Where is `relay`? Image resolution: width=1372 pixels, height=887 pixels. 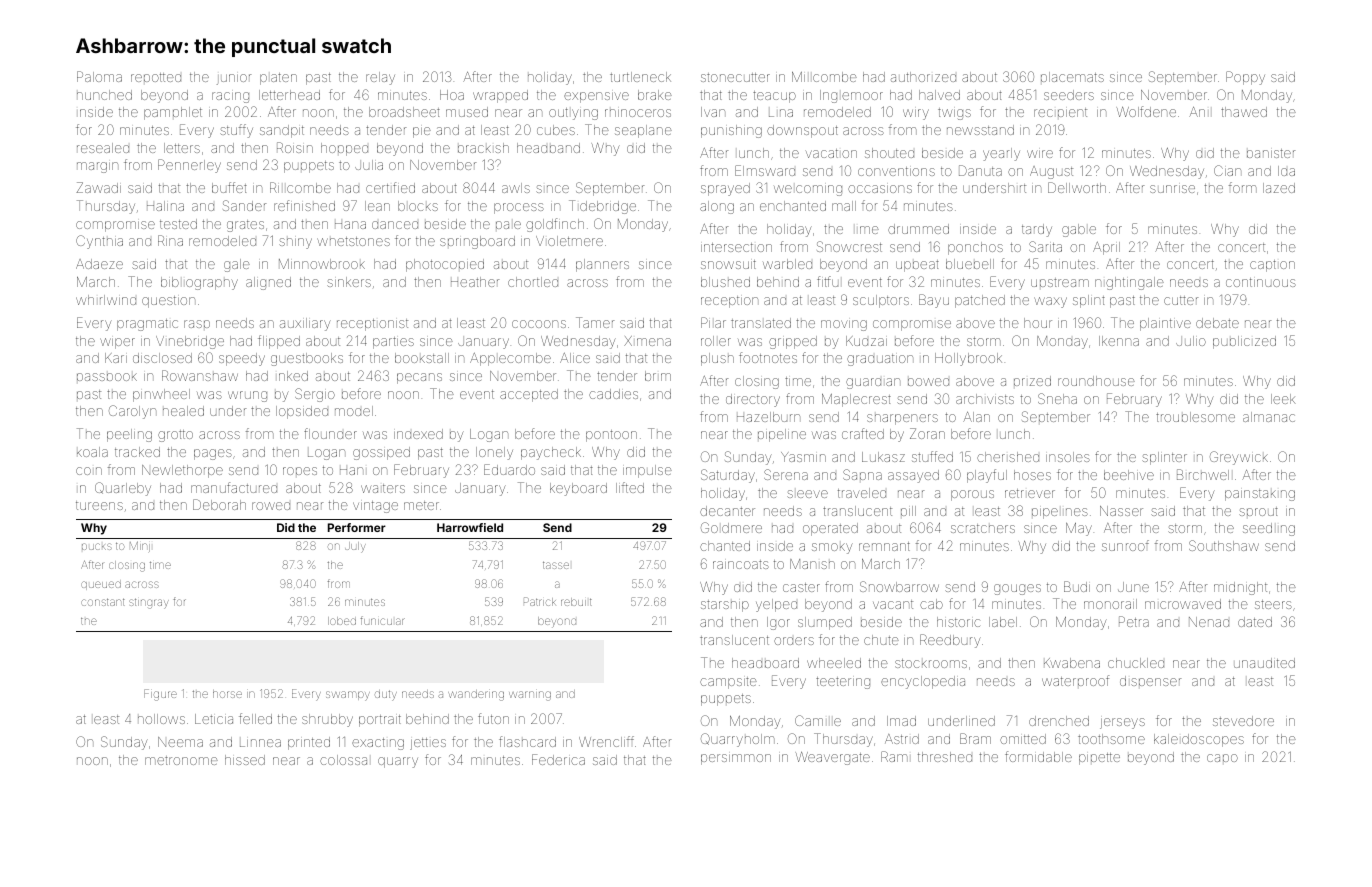 relay is located at coordinates (380, 78).
